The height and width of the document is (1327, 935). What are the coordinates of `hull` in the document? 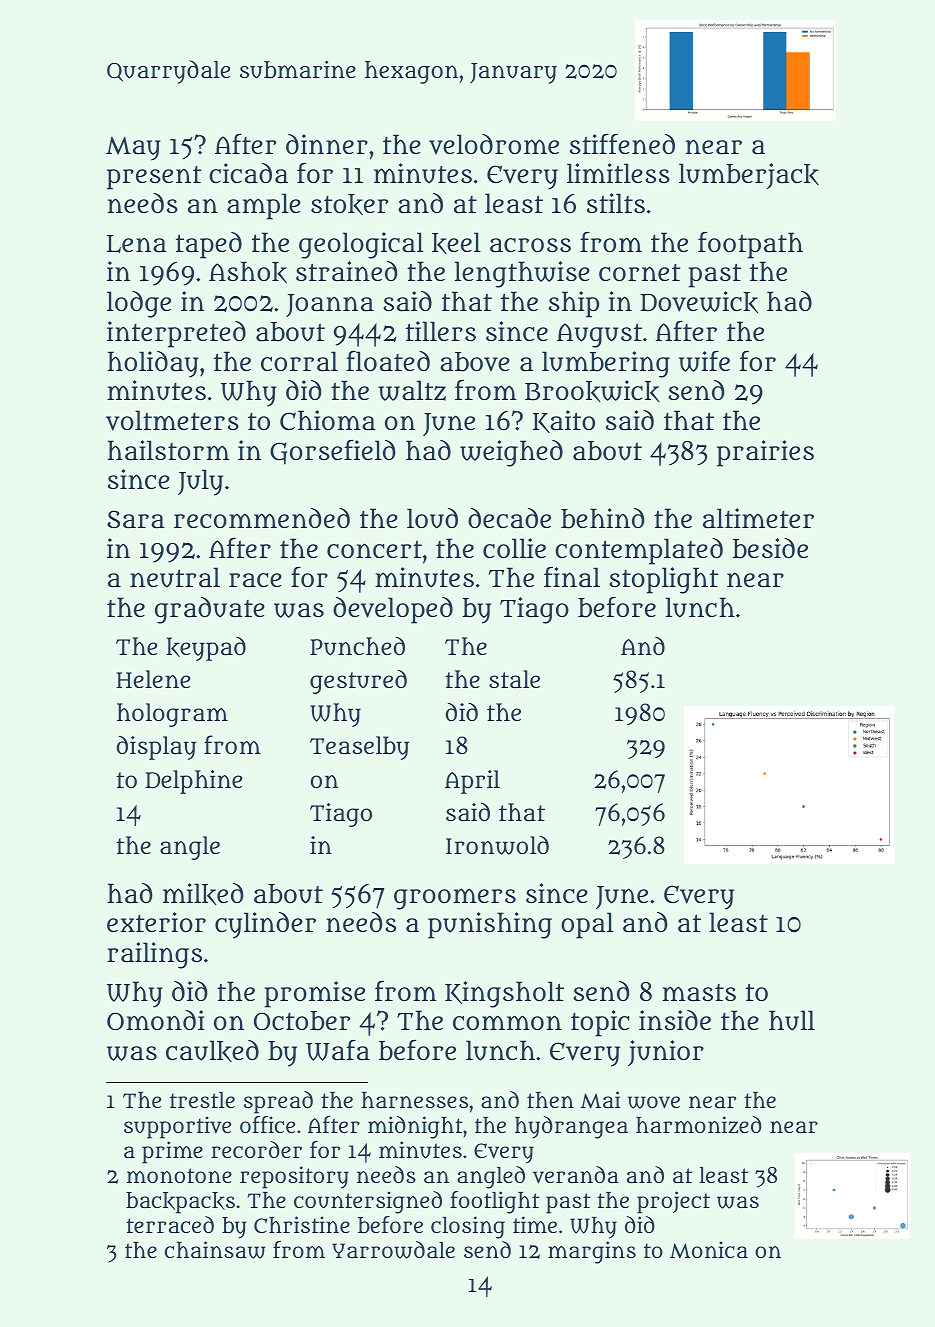 It's located at (792, 1020).
